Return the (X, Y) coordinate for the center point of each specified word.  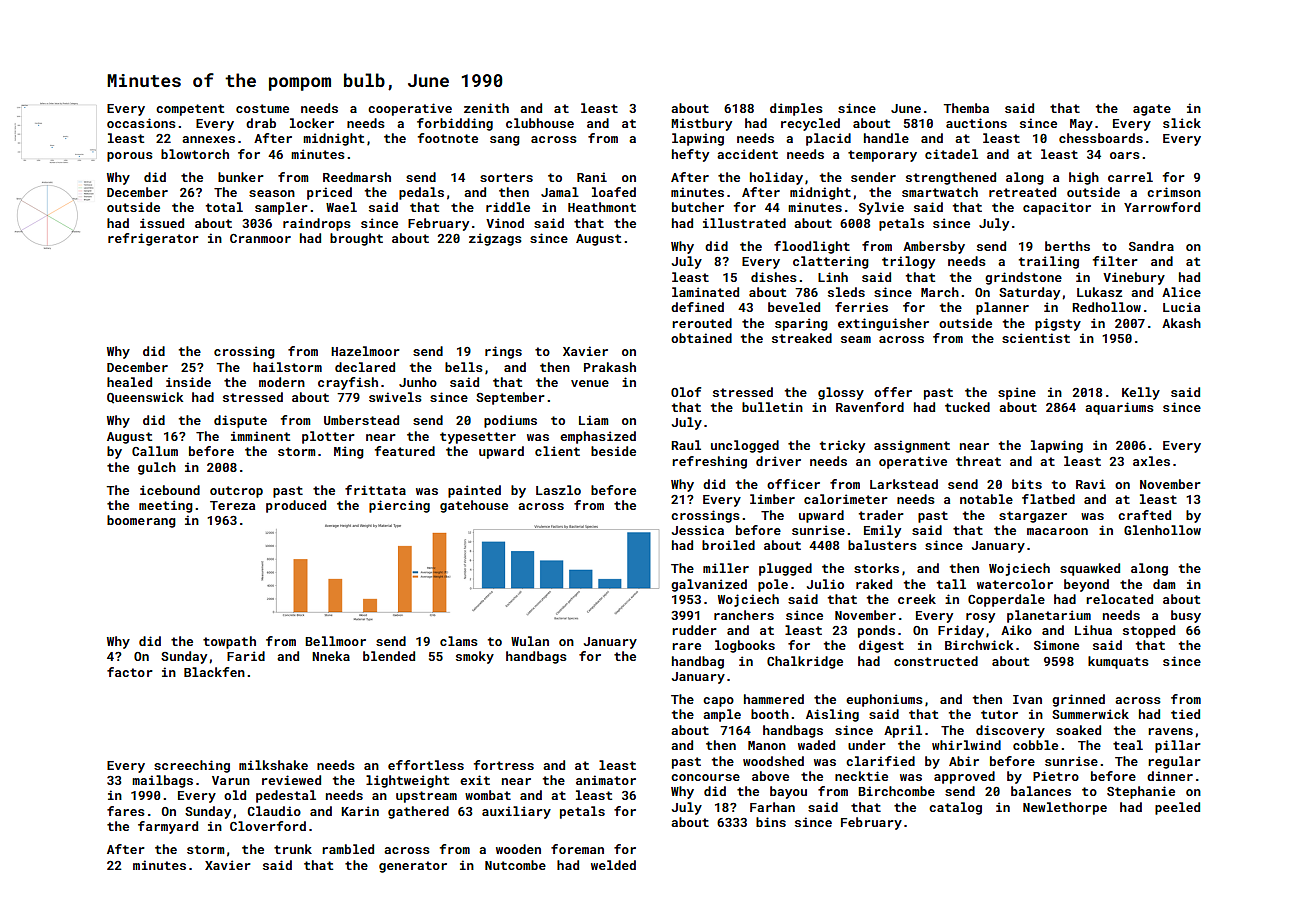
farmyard (168, 827)
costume (262, 108)
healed (129, 382)
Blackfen (214, 672)
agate (1152, 110)
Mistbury (701, 124)
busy (1186, 616)
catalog (955, 808)
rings (503, 352)
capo (718, 702)
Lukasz (1099, 292)
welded (613, 865)
